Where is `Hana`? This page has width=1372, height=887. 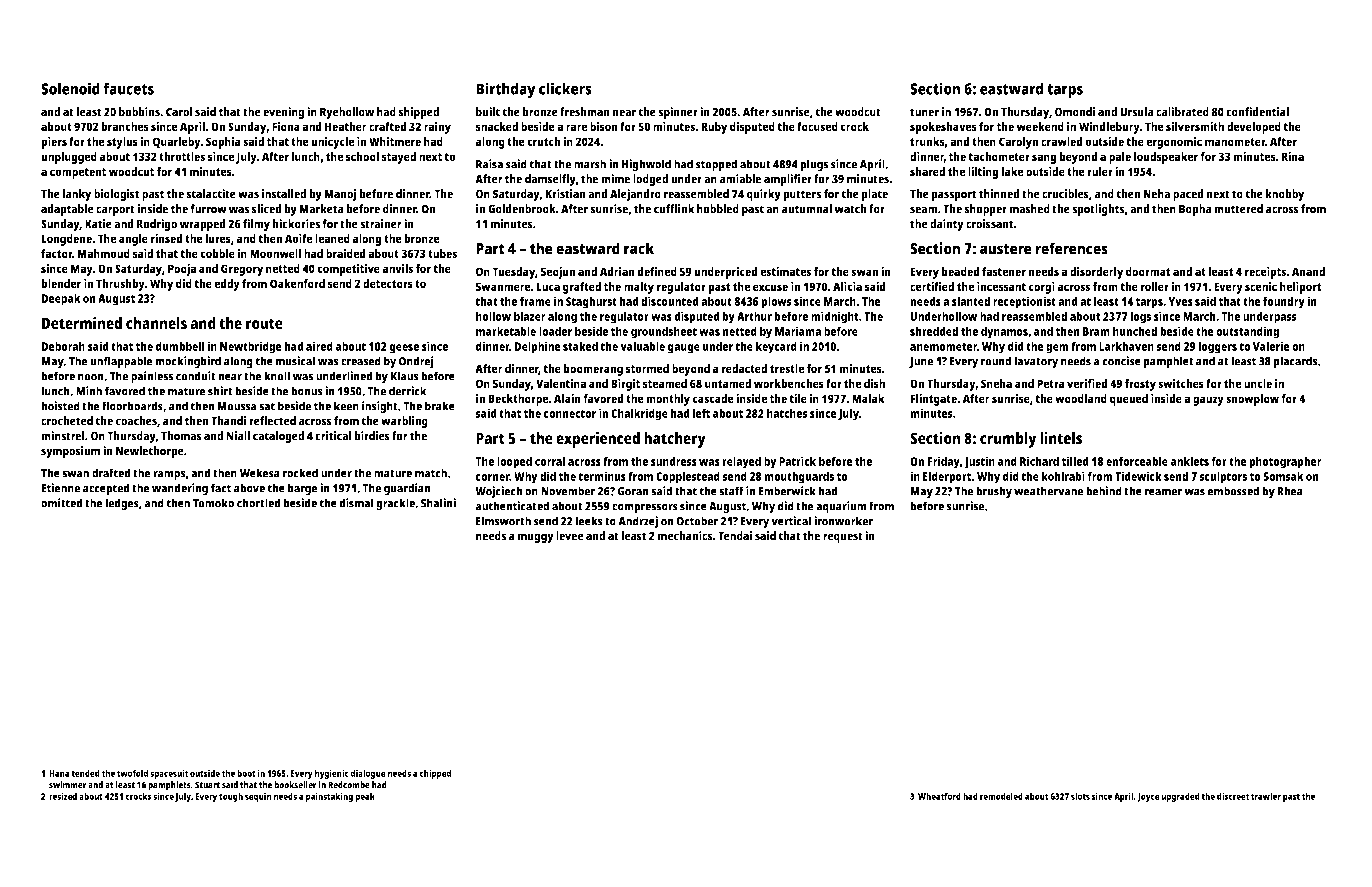
Hana is located at coordinates (59, 773).
